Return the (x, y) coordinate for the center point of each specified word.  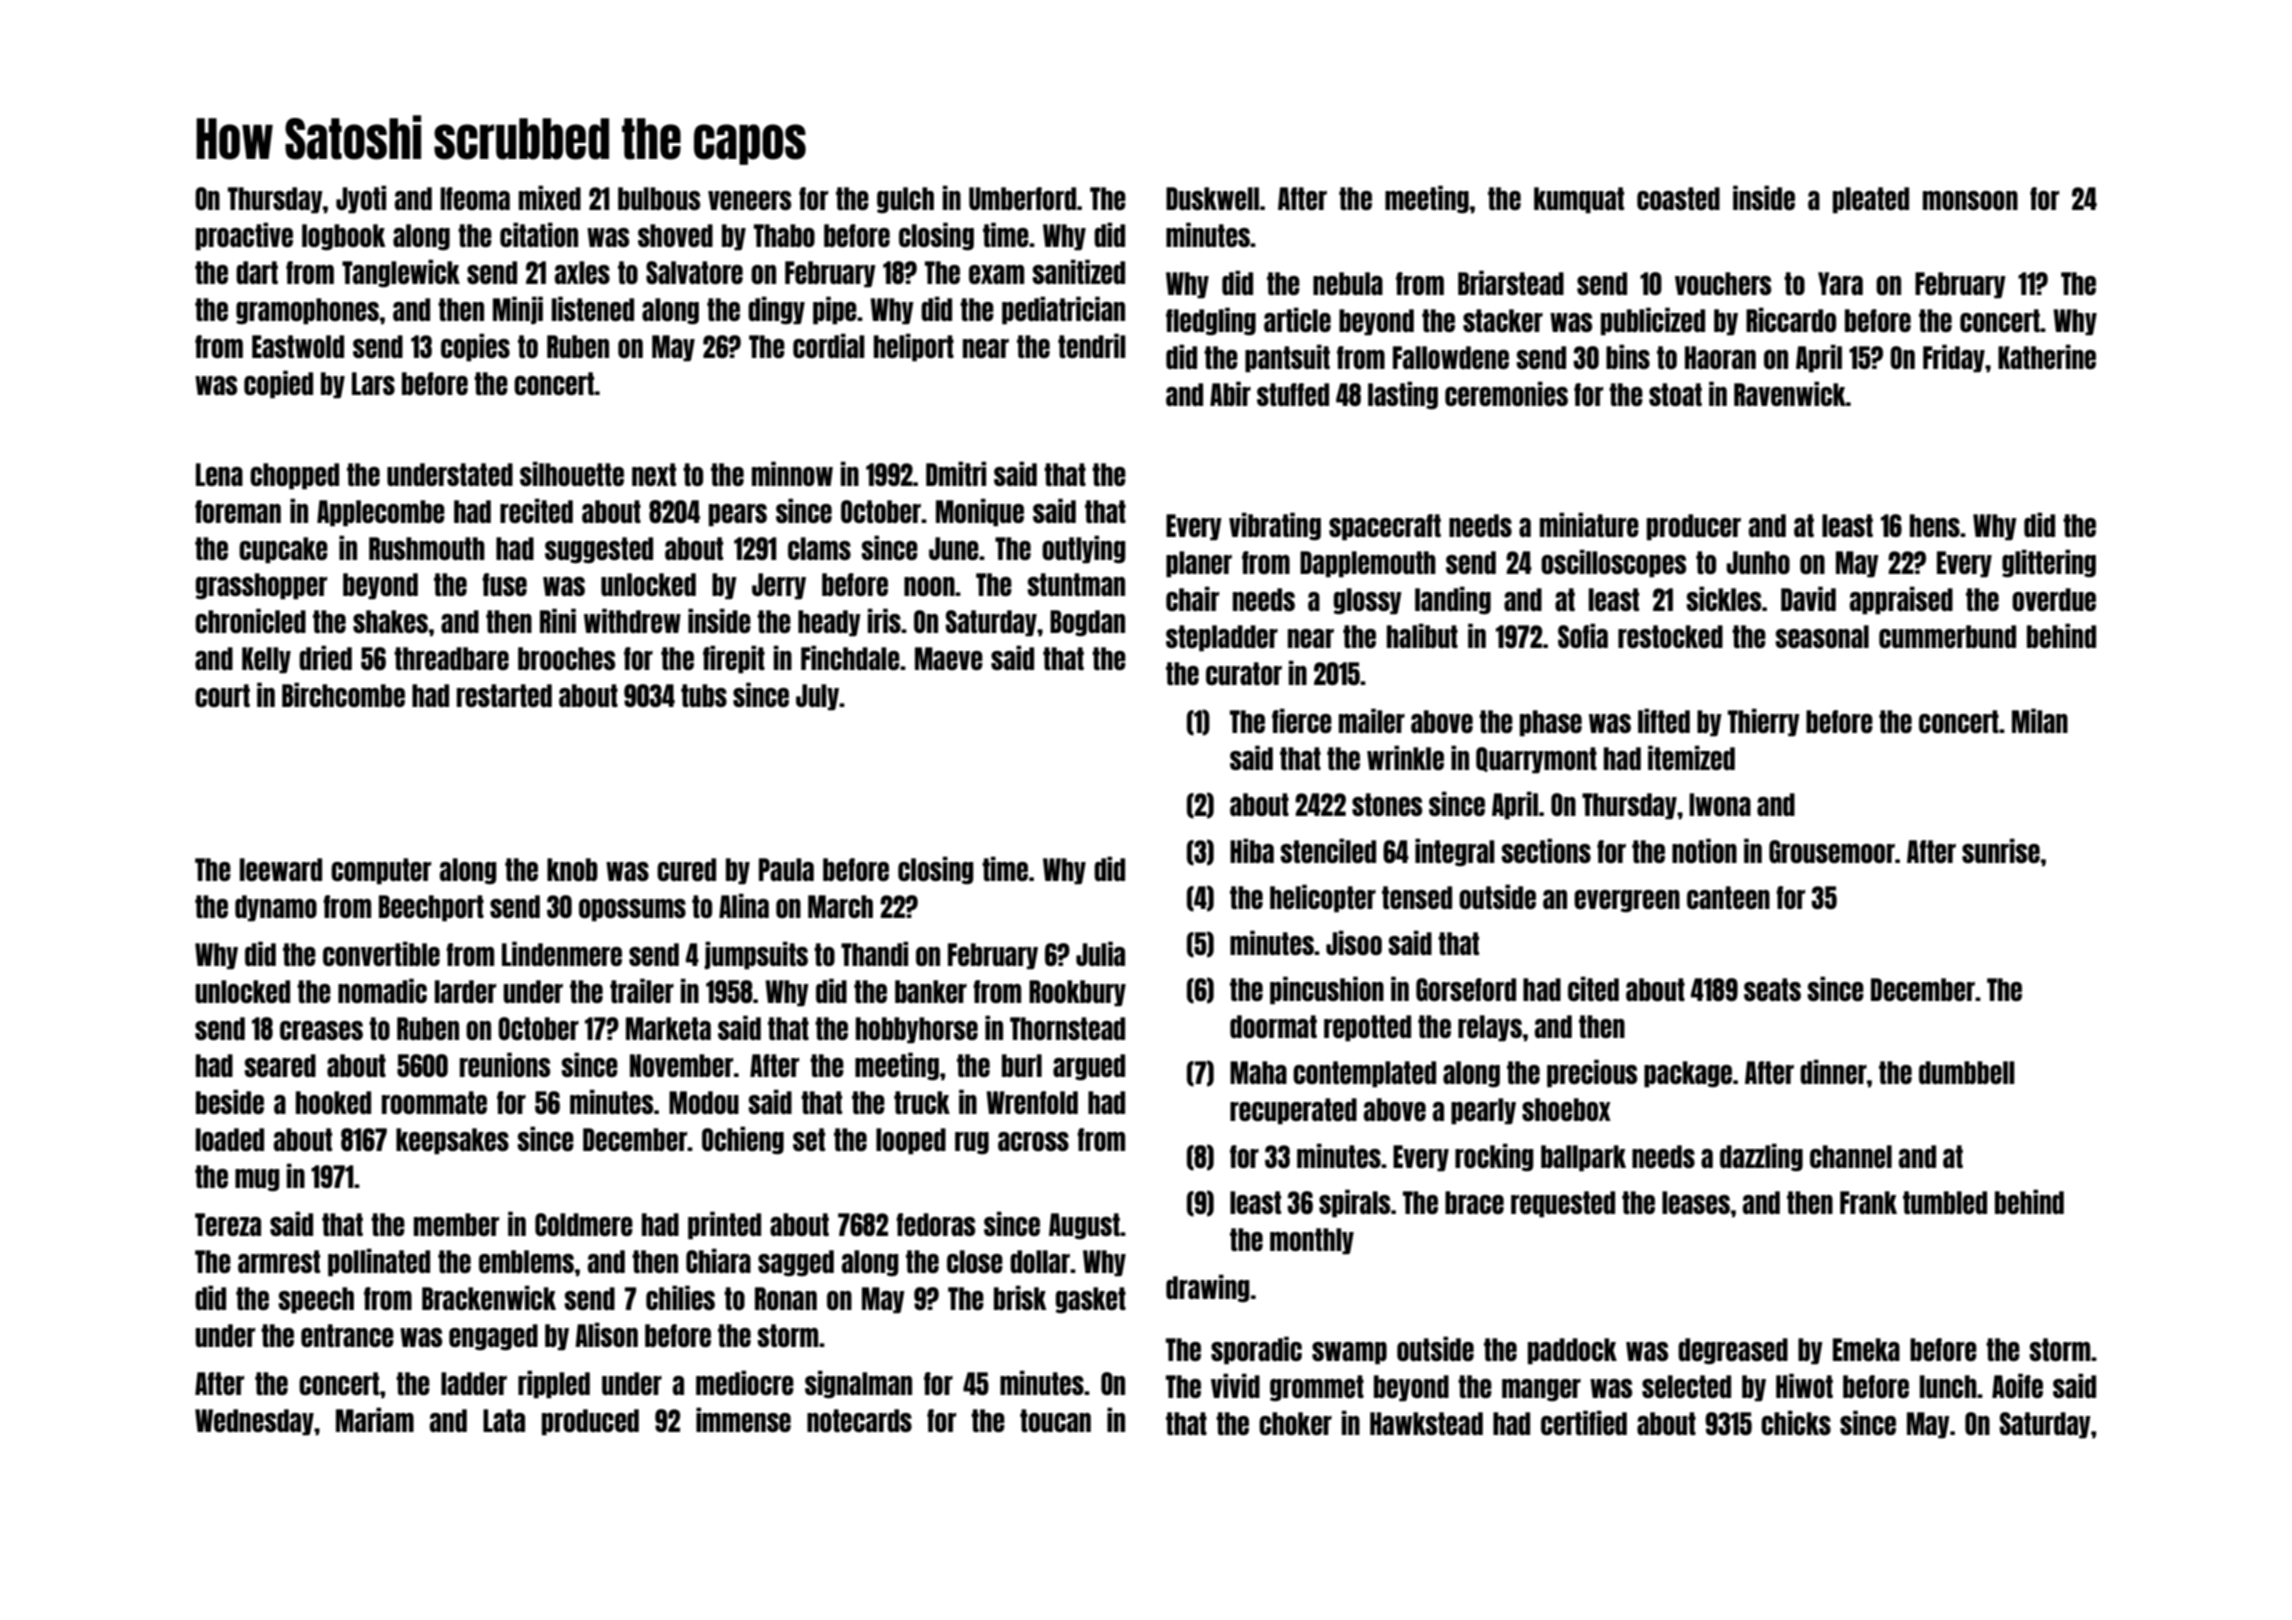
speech (316, 1300)
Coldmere (584, 1224)
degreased (1733, 1351)
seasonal (1822, 636)
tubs (704, 695)
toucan (1055, 1420)
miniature (1589, 524)
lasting (1403, 395)
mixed (550, 197)
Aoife (2017, 1385)
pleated (1871, 200)
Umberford (1022, 198)
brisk (1020, 1297)
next (654, 474)
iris (884, 620)
